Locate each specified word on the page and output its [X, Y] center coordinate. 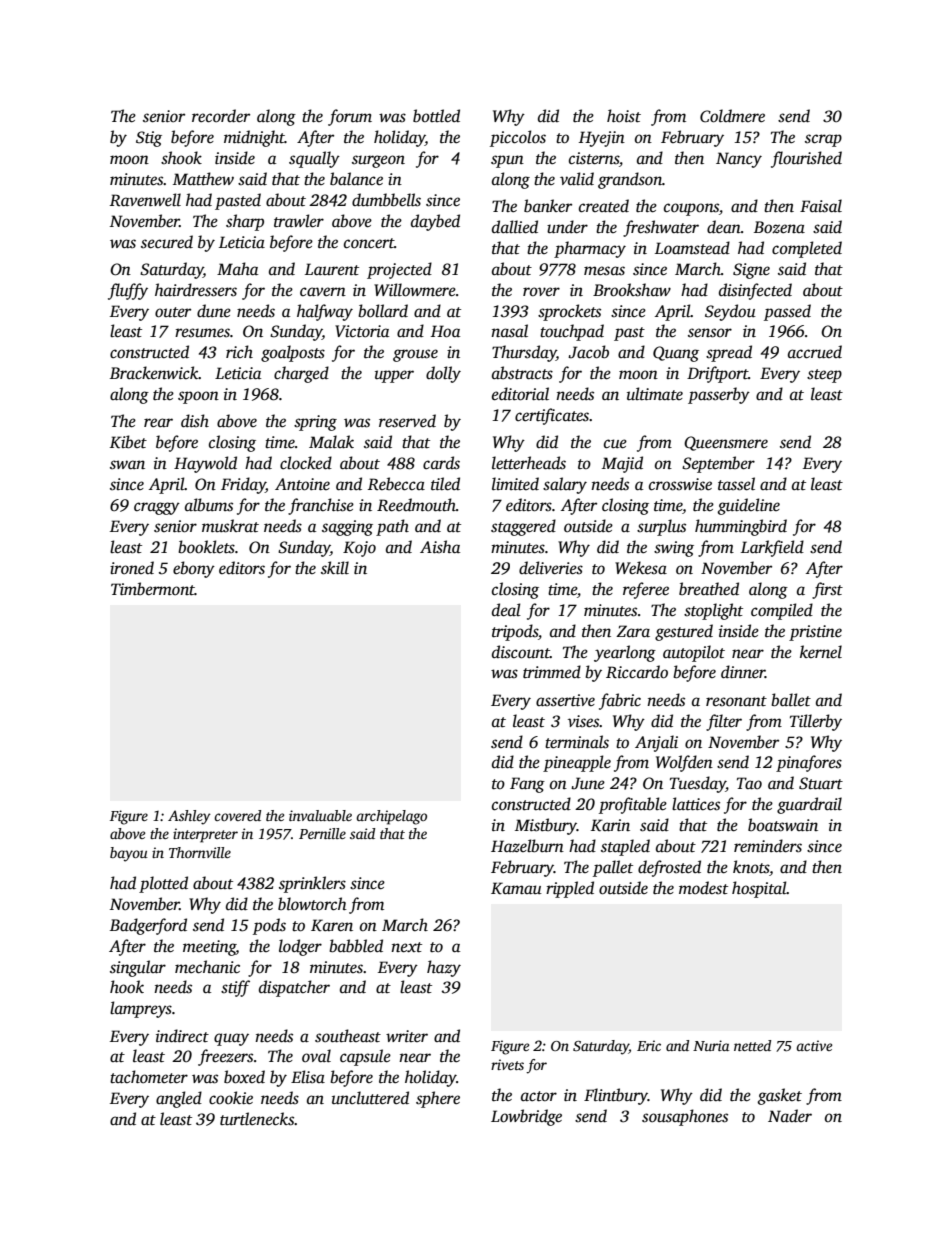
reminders [768, 846]
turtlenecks [257, 1119]
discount [521, 652]
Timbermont [153, 589]
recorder [221, 116]
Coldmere [732, 116]
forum [350, 117]
